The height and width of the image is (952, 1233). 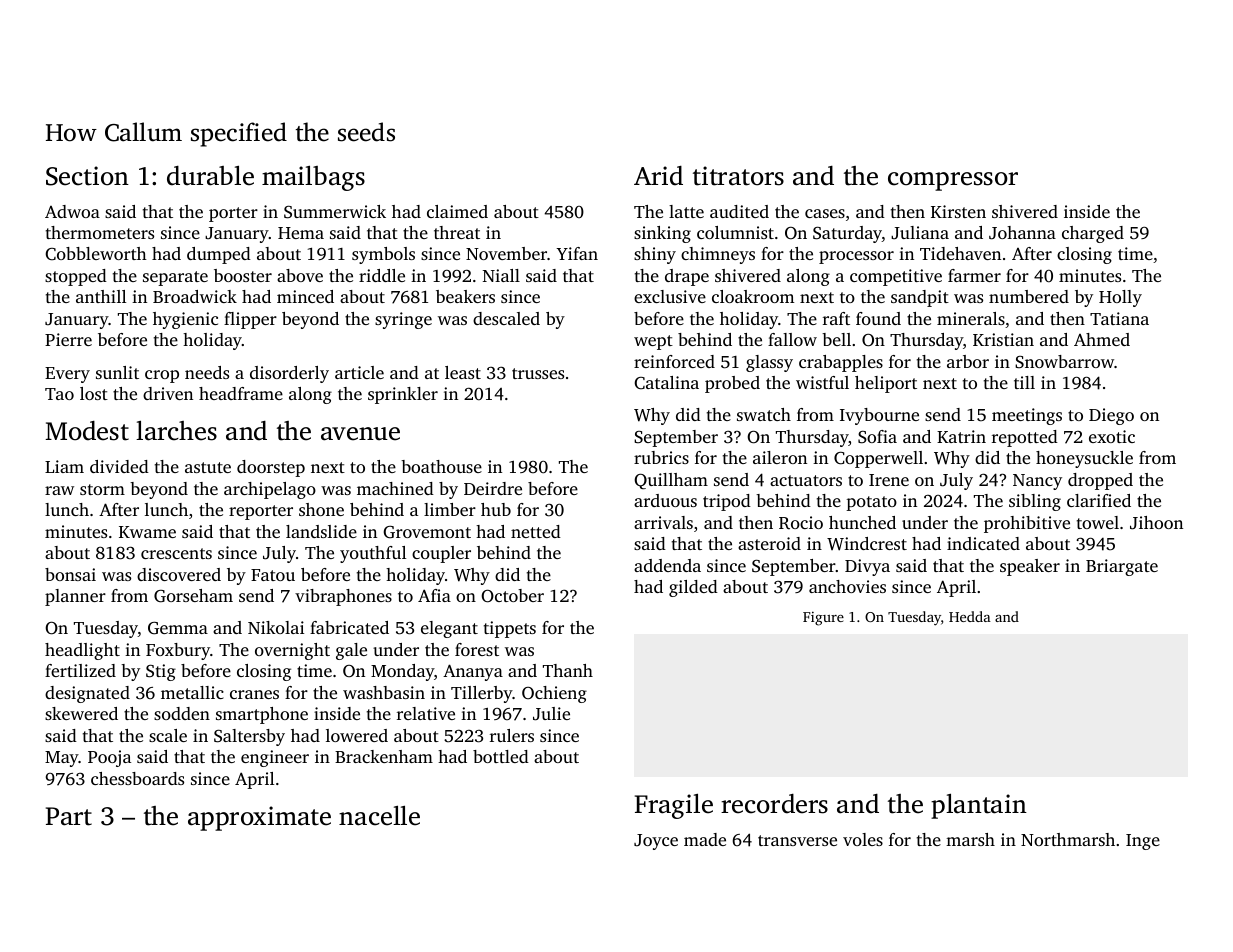 I want to click on durable, so click(x=210, y=176).
